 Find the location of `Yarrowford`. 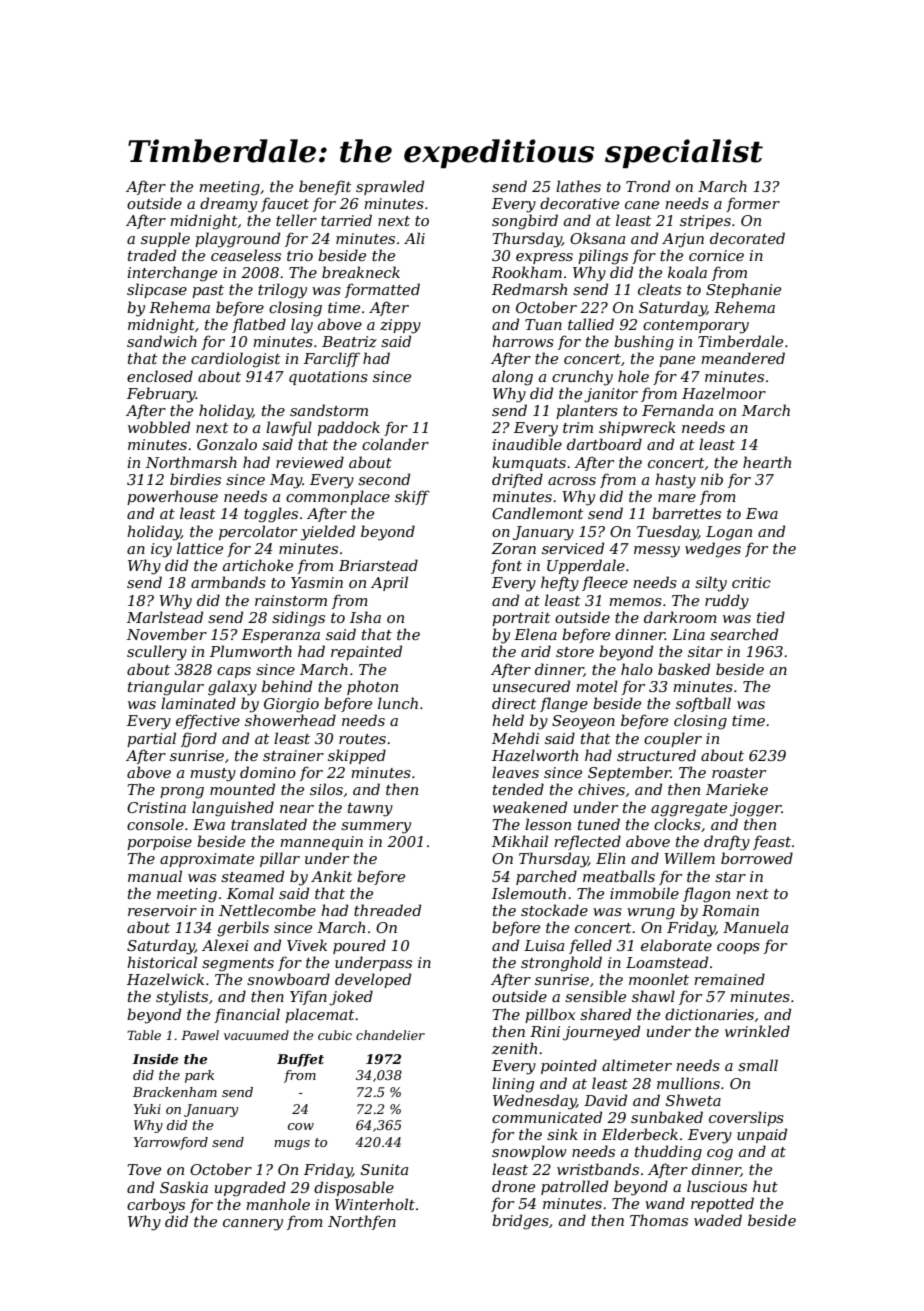

Yarrowford is located at coordinates (171, 1143).
